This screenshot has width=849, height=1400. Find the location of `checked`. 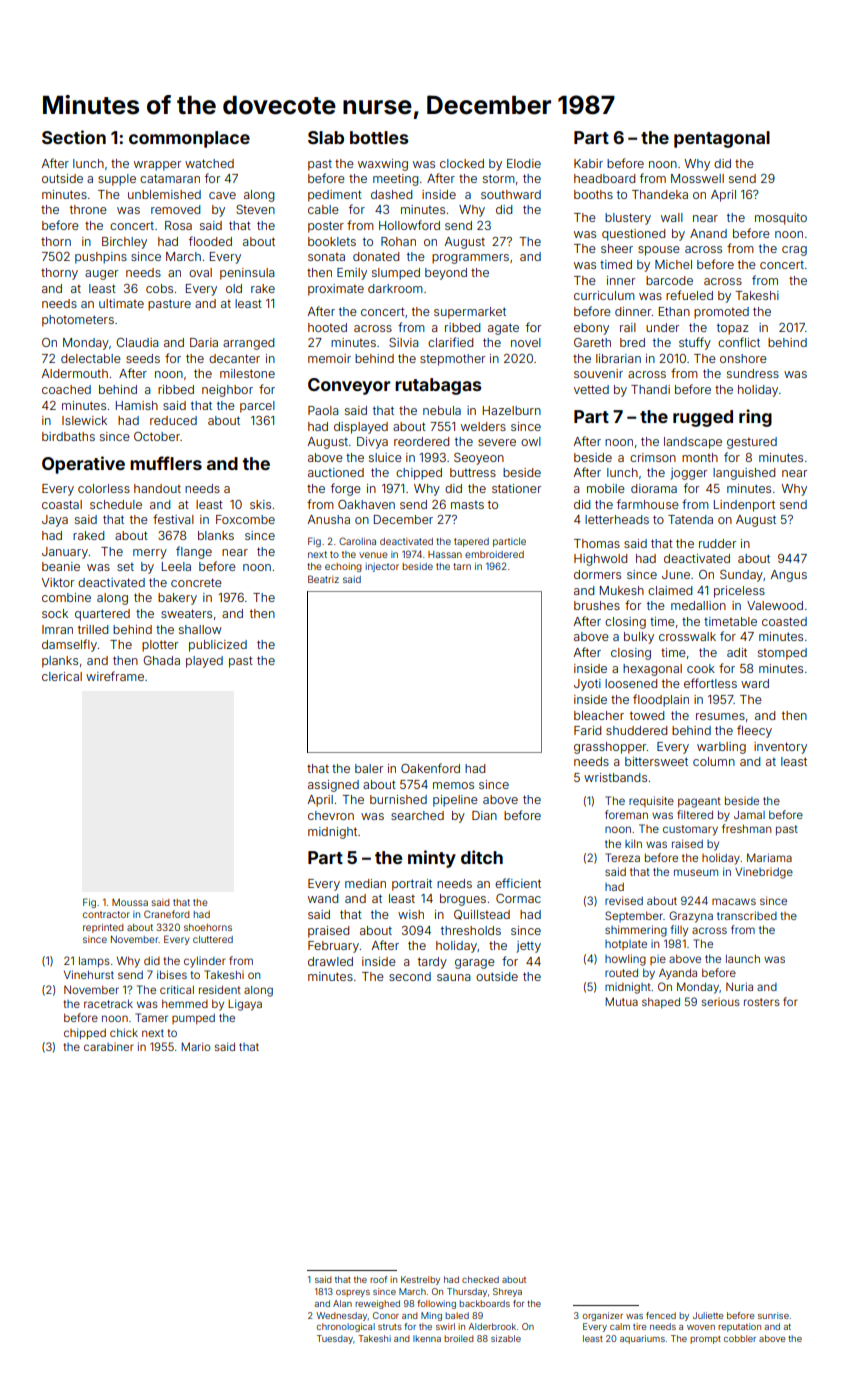

checked is located at coordinates (480, 1279).
